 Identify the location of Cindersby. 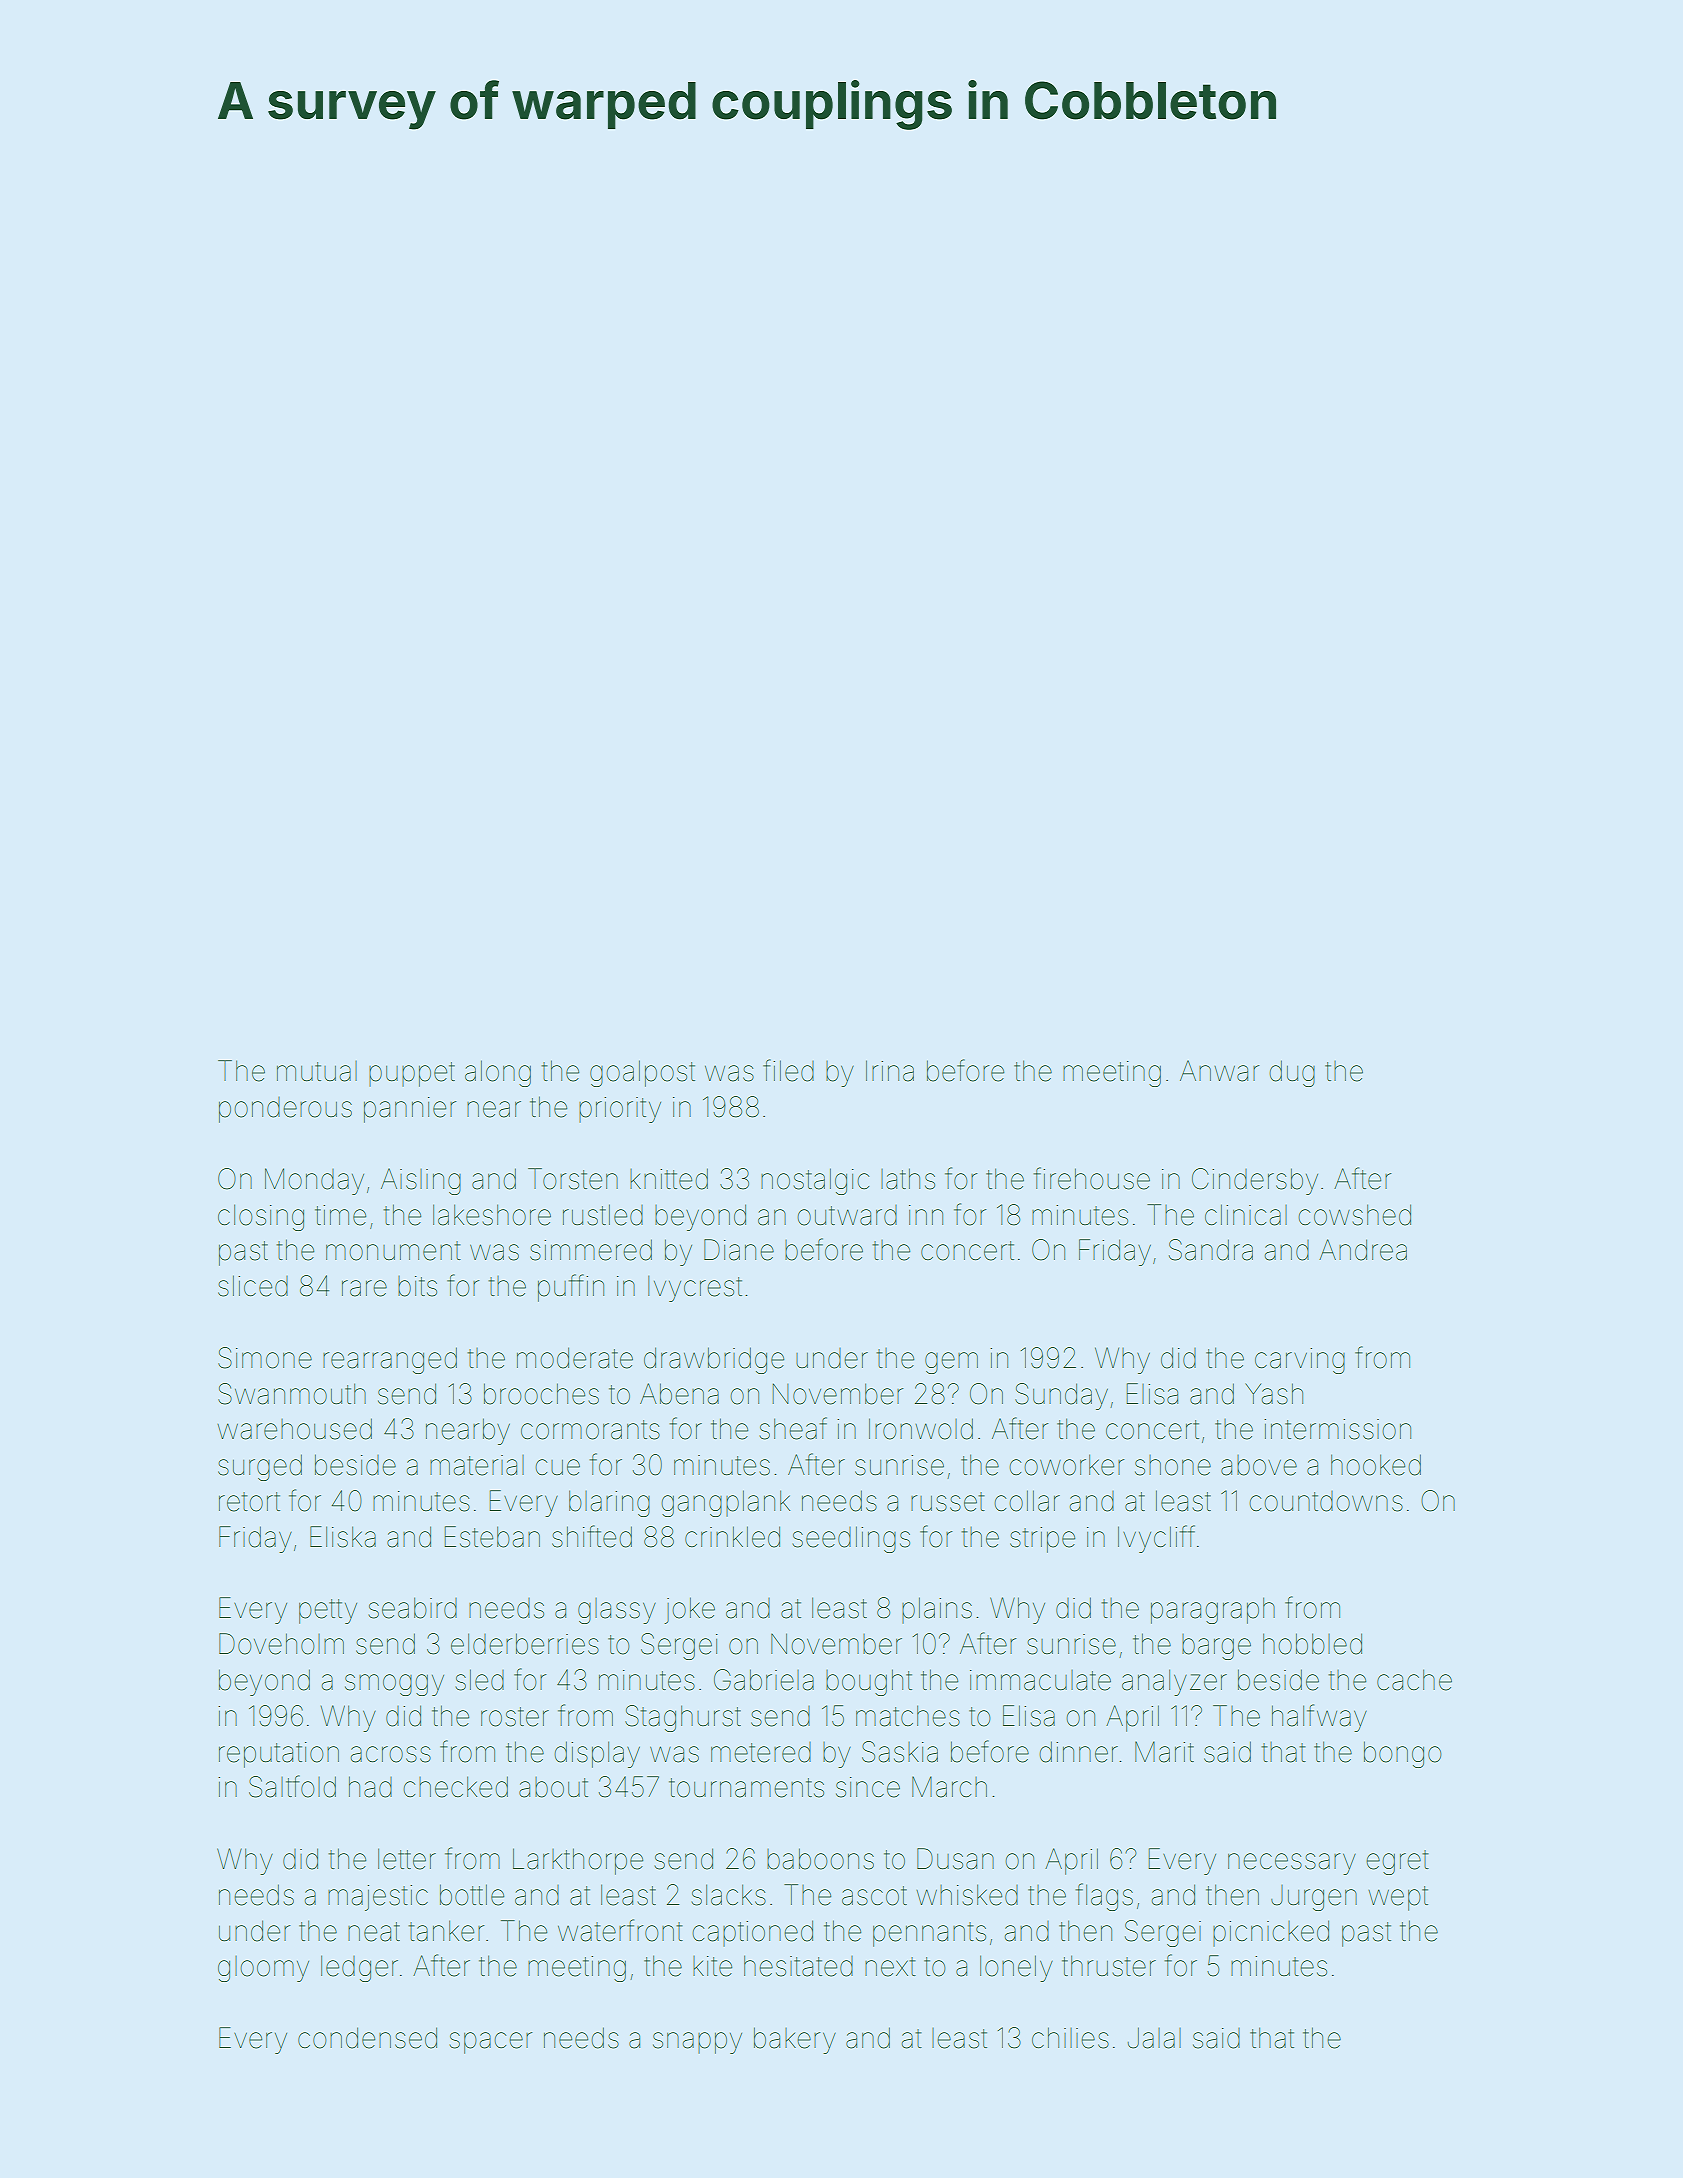
(1255, 1181).
